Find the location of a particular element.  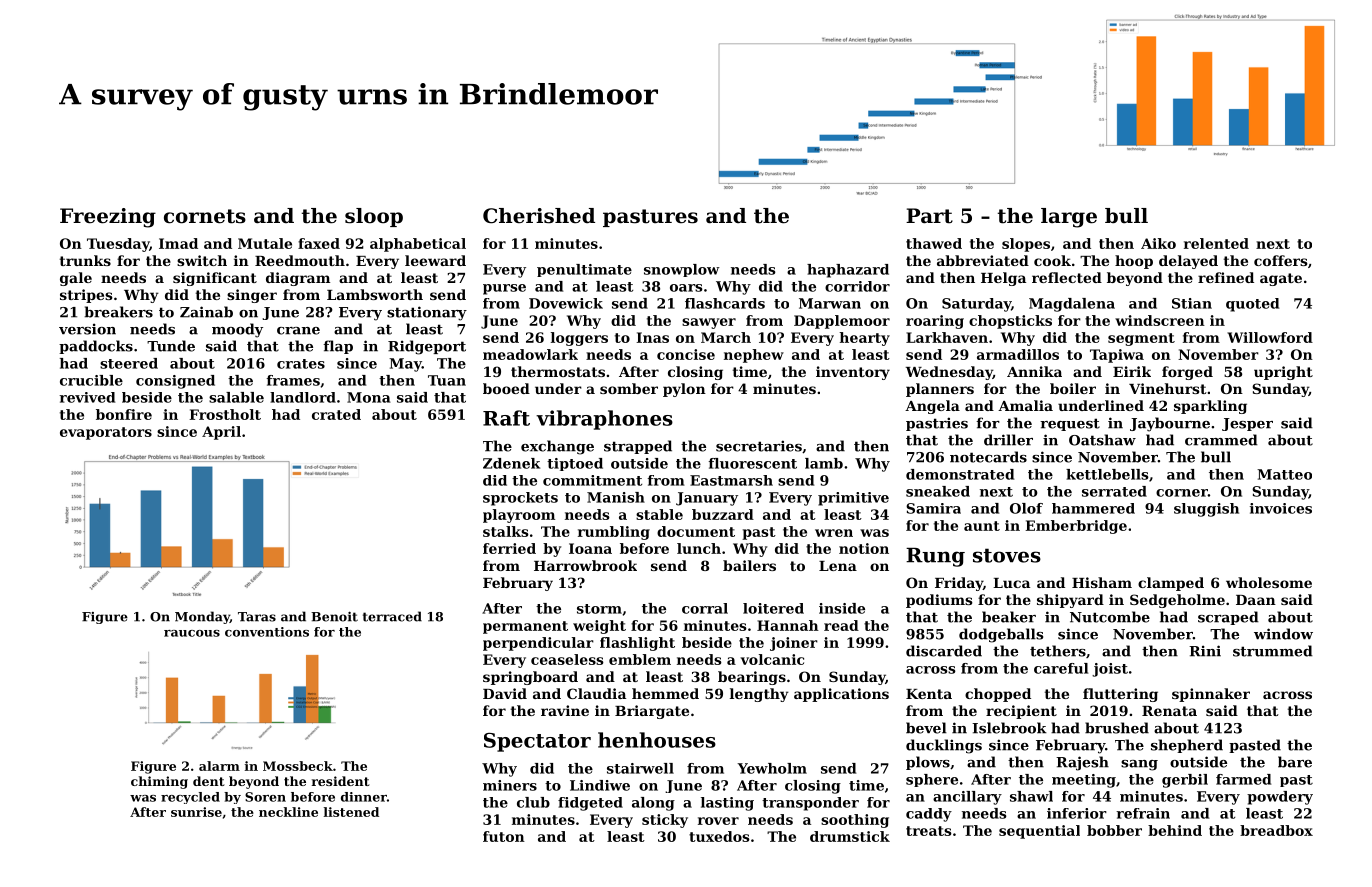

fluorescent is located at coordinates (753, 463).
